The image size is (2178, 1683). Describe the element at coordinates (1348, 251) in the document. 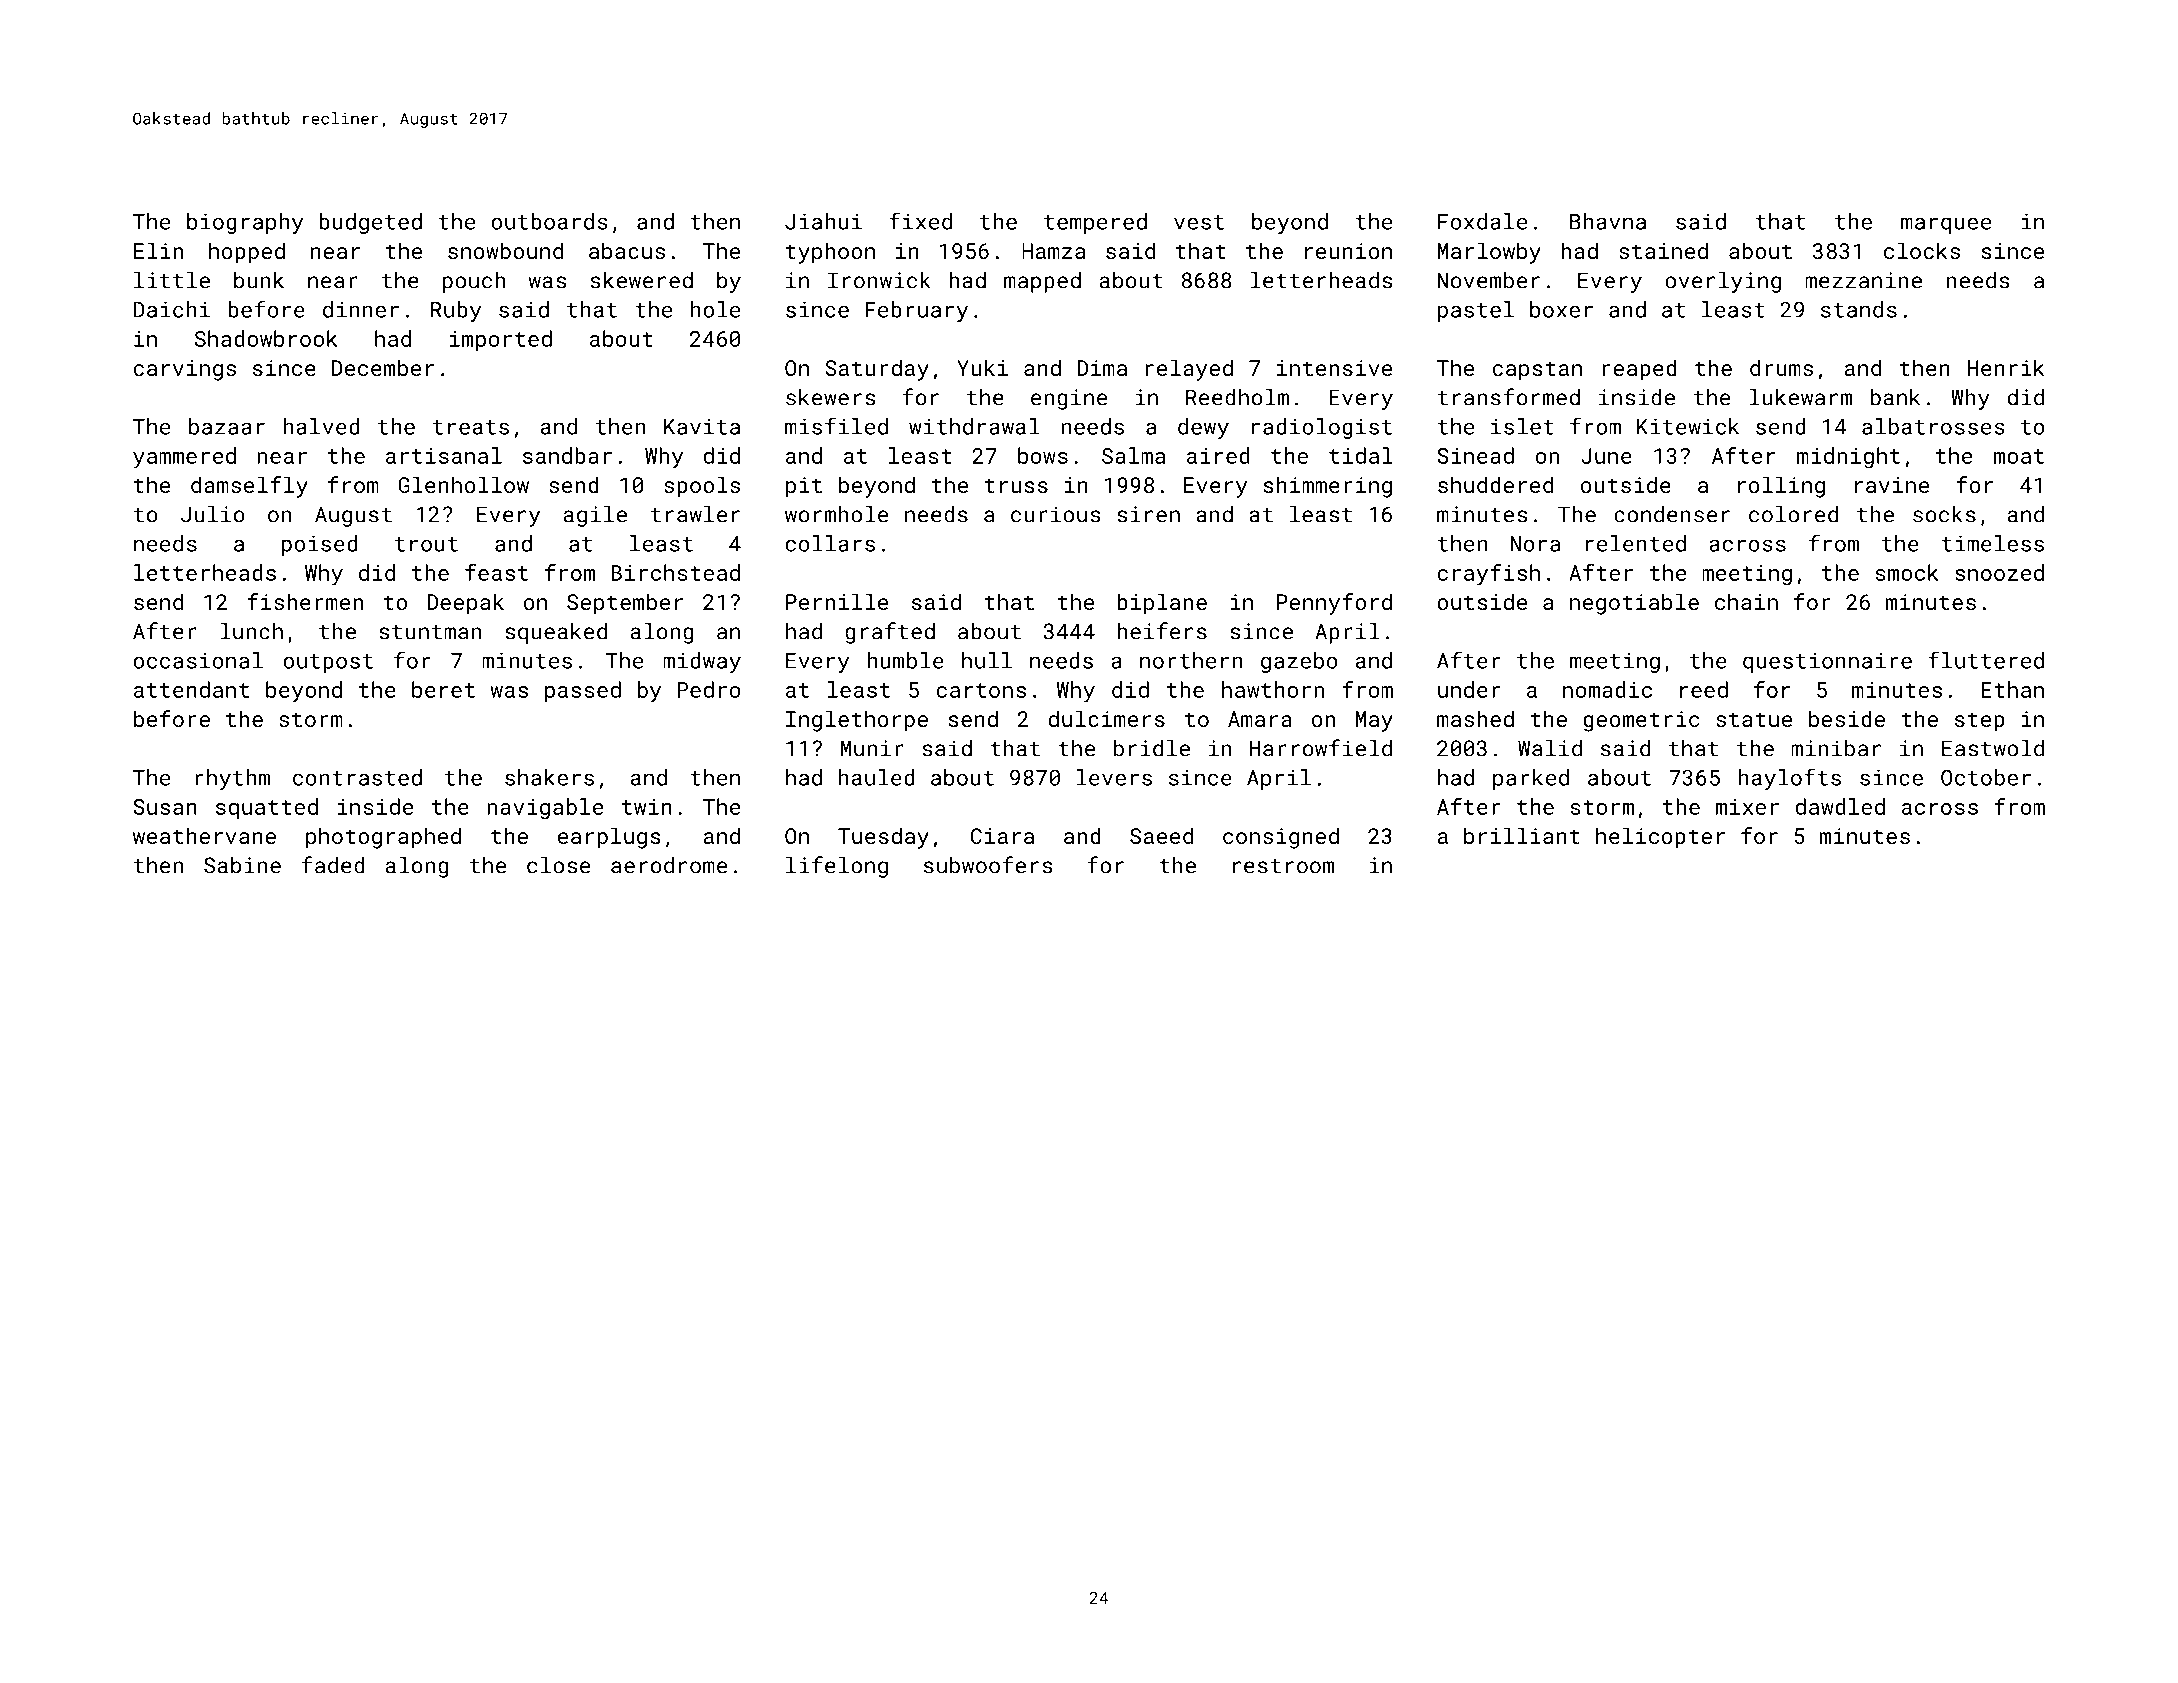

I see `reunion` at that location.
